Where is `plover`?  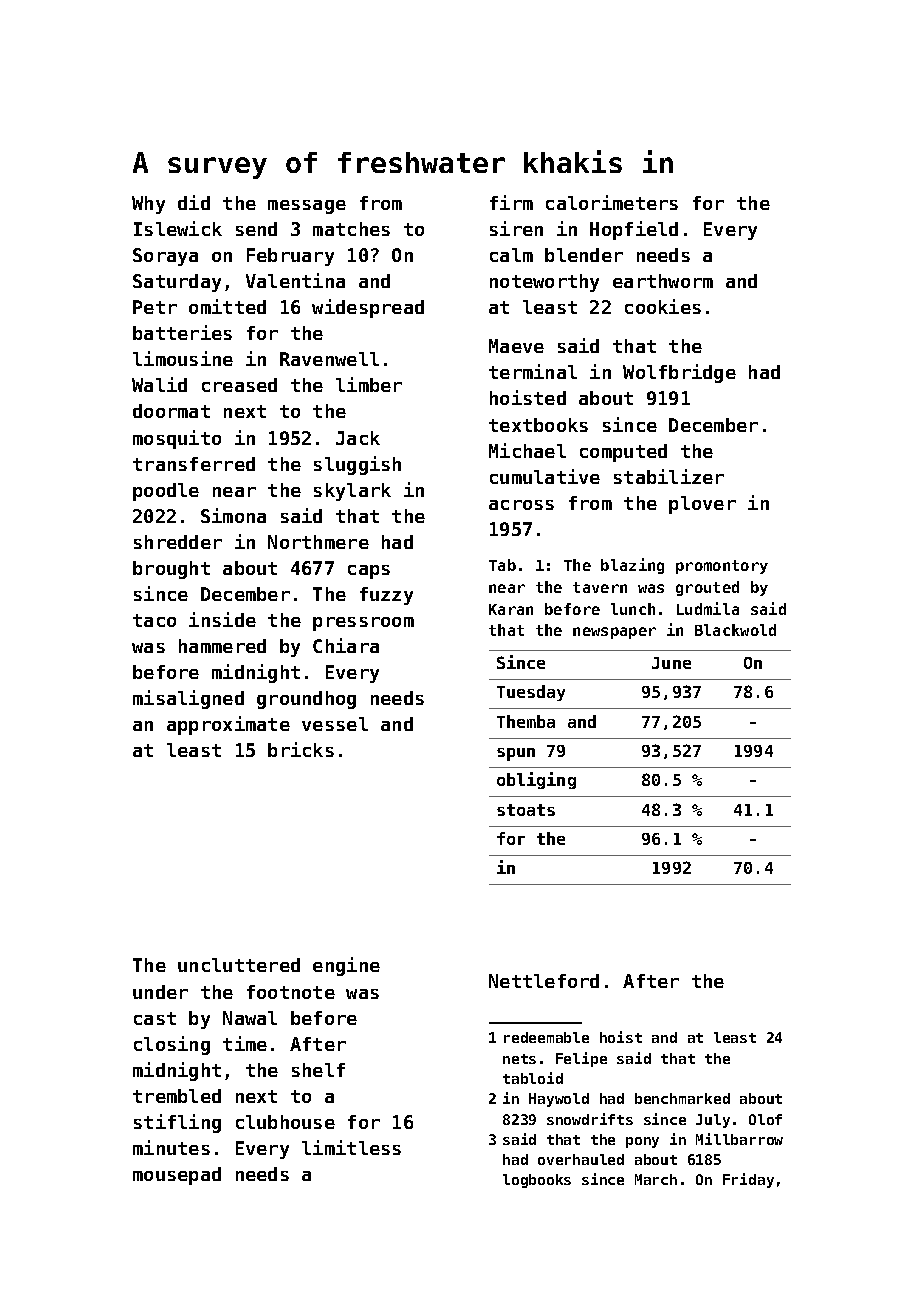 plover is located at coordinates (702, 505).
